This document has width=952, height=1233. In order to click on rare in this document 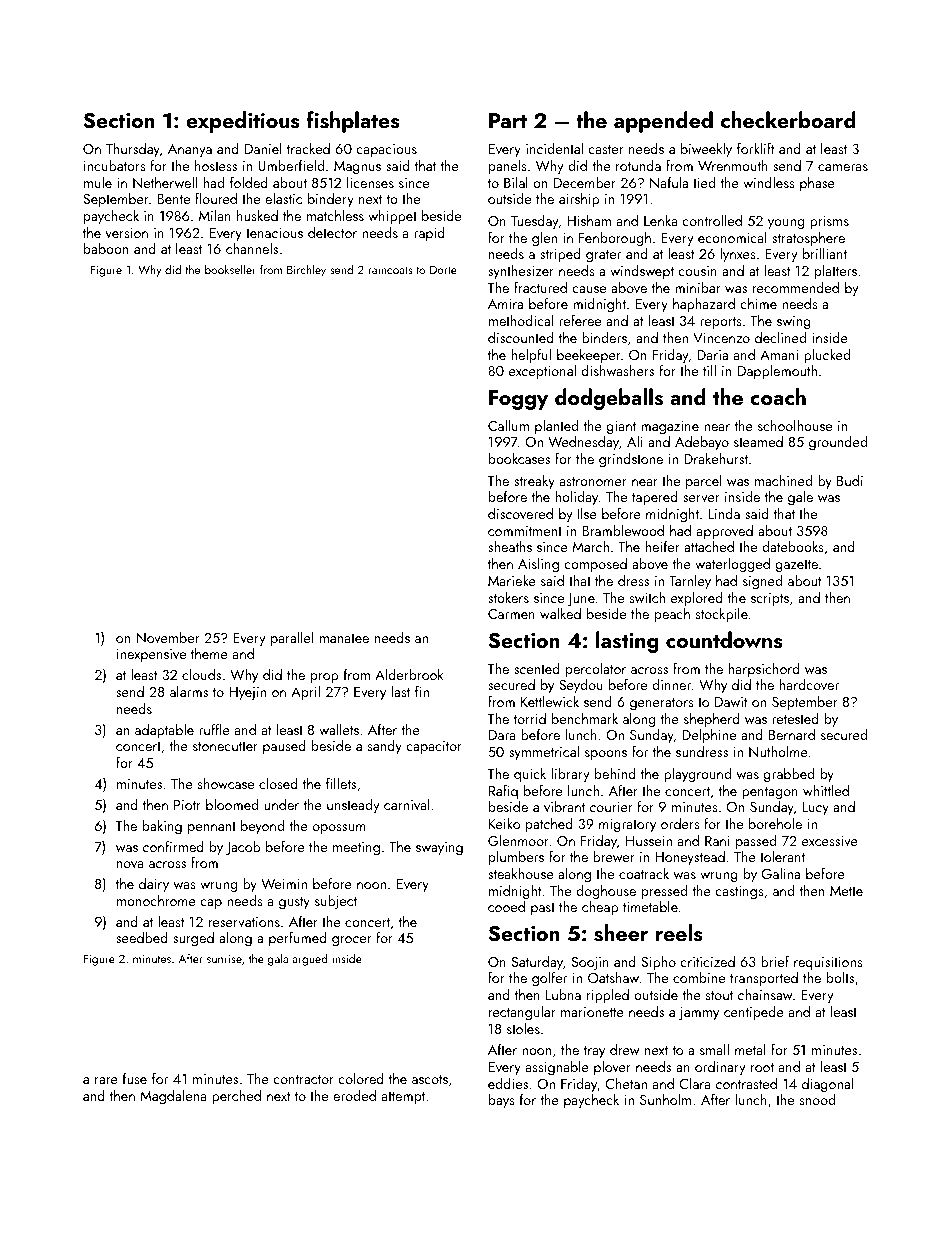, I will do `click(106, 1080)`.
